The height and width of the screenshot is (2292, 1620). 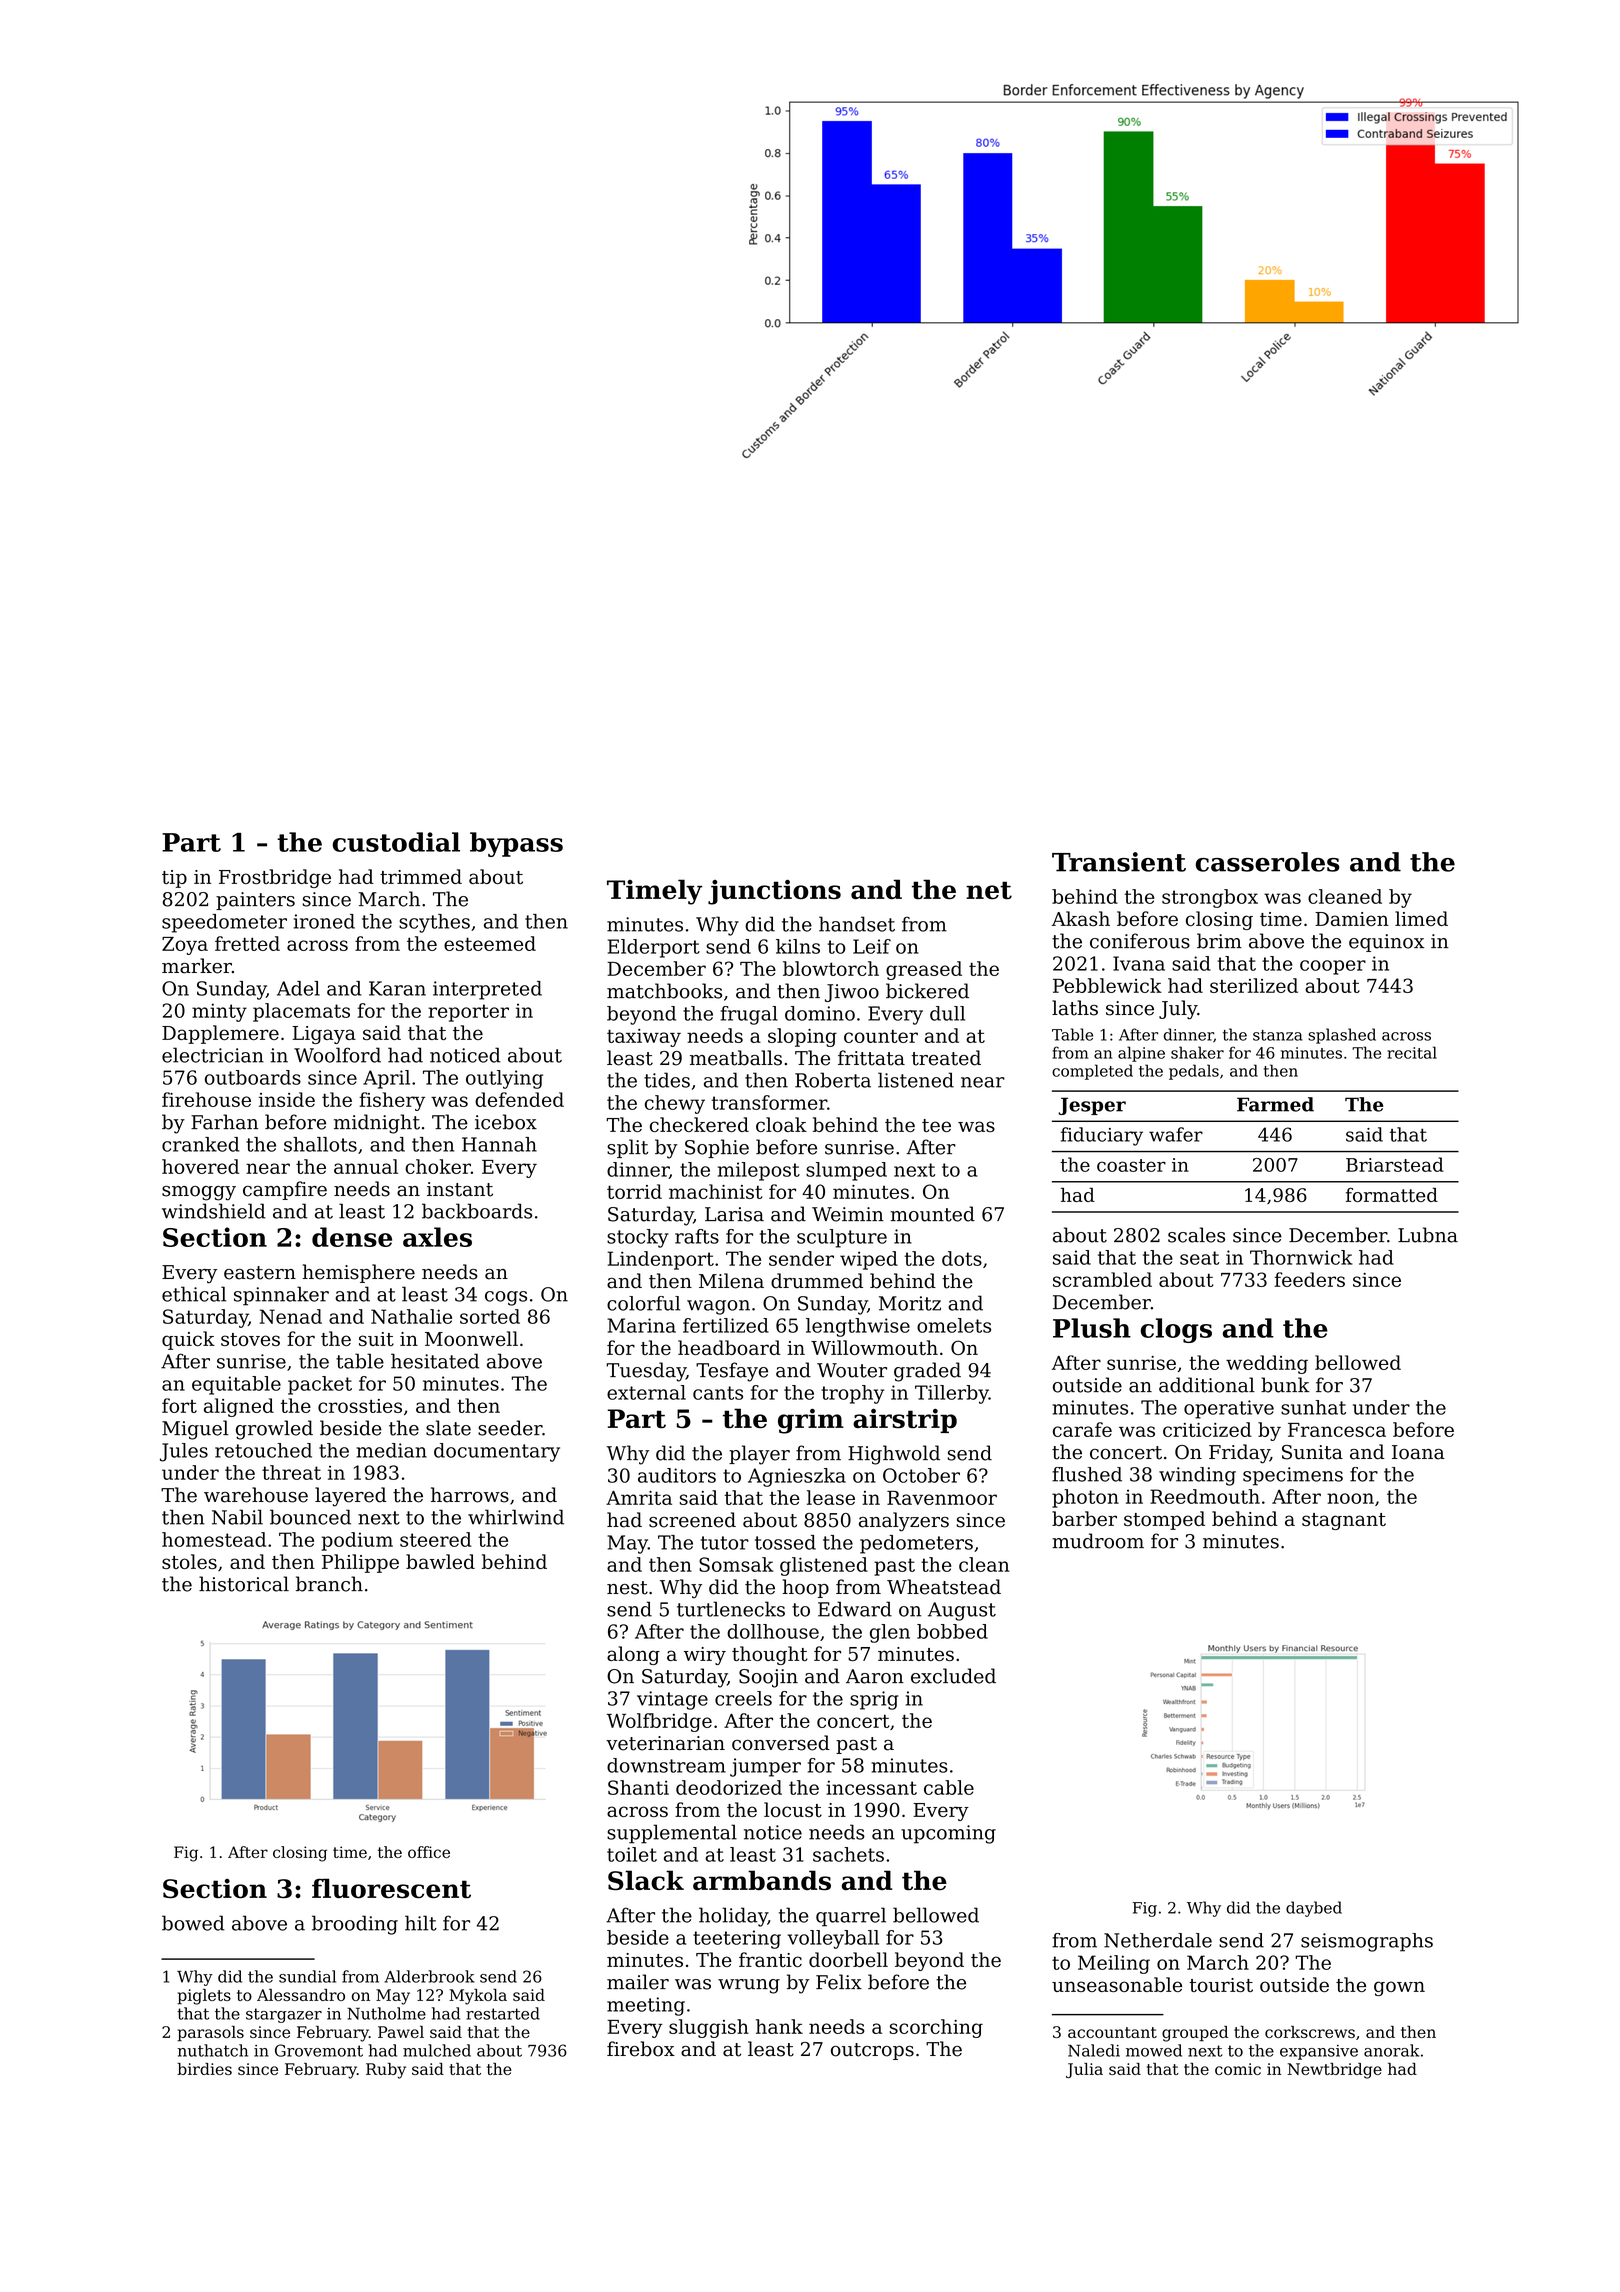 I want to click on junctions, so click(x=774, y=892).
